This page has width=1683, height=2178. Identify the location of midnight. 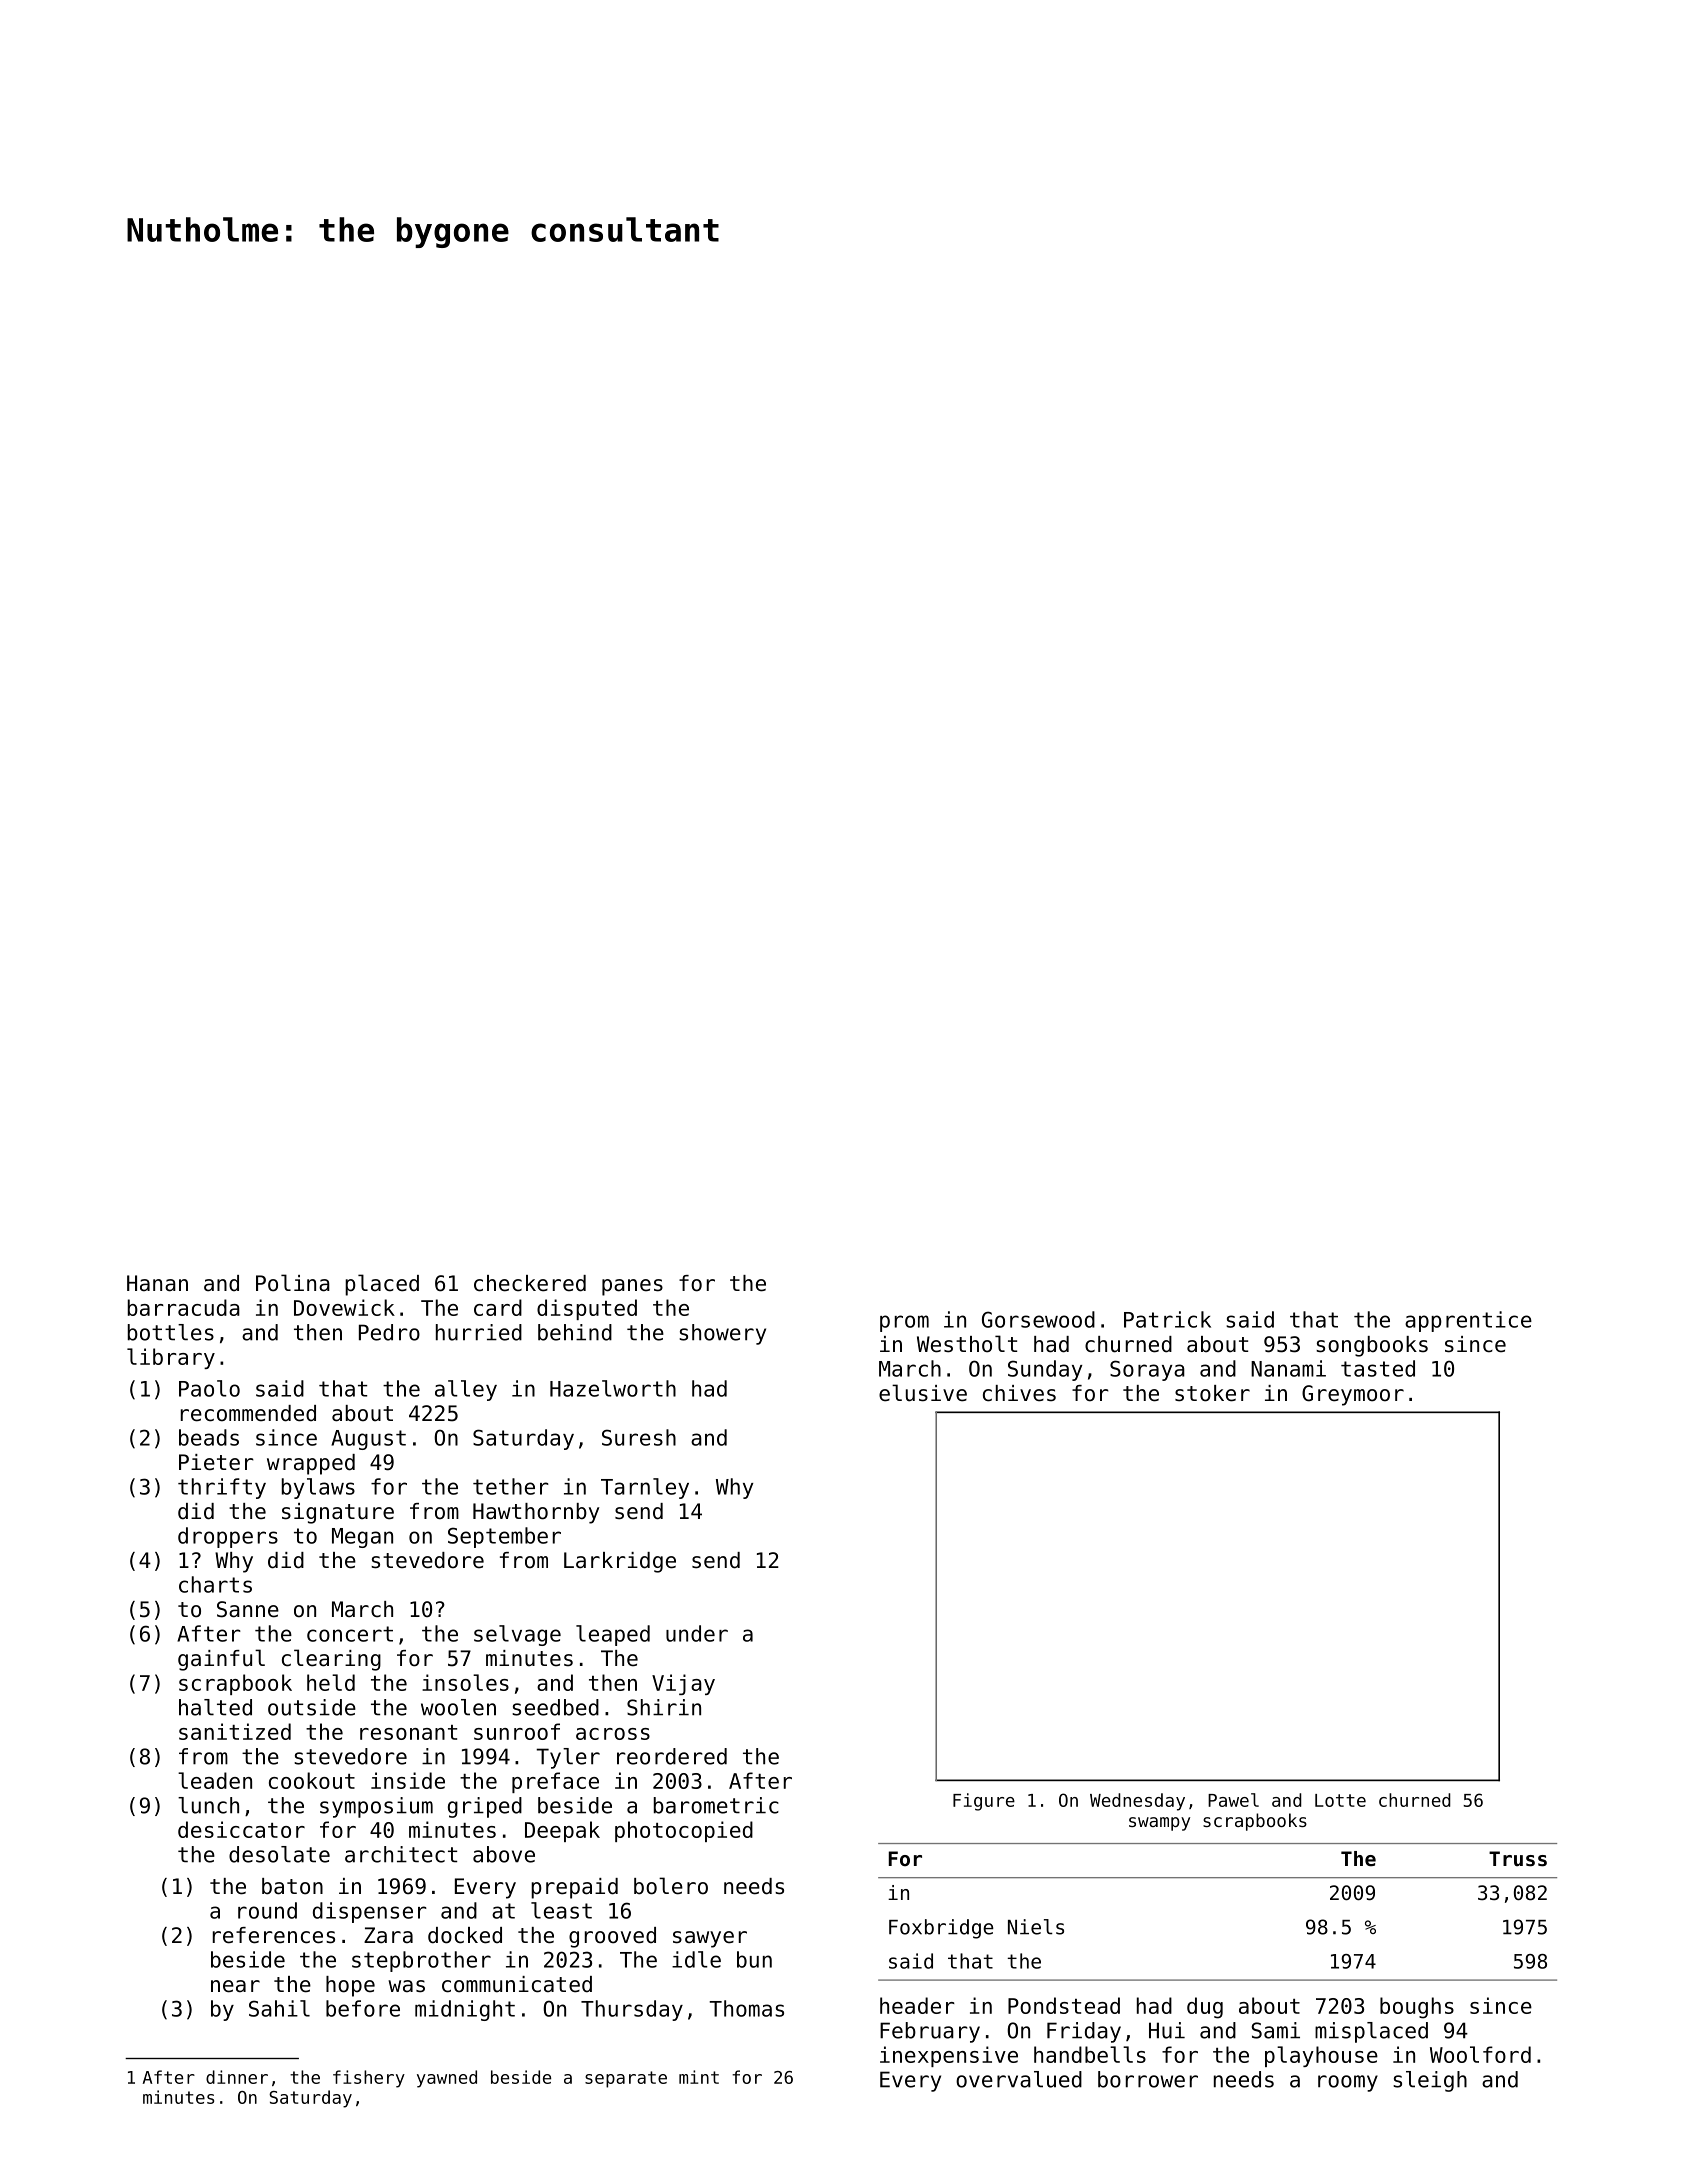
(465, 2010).
